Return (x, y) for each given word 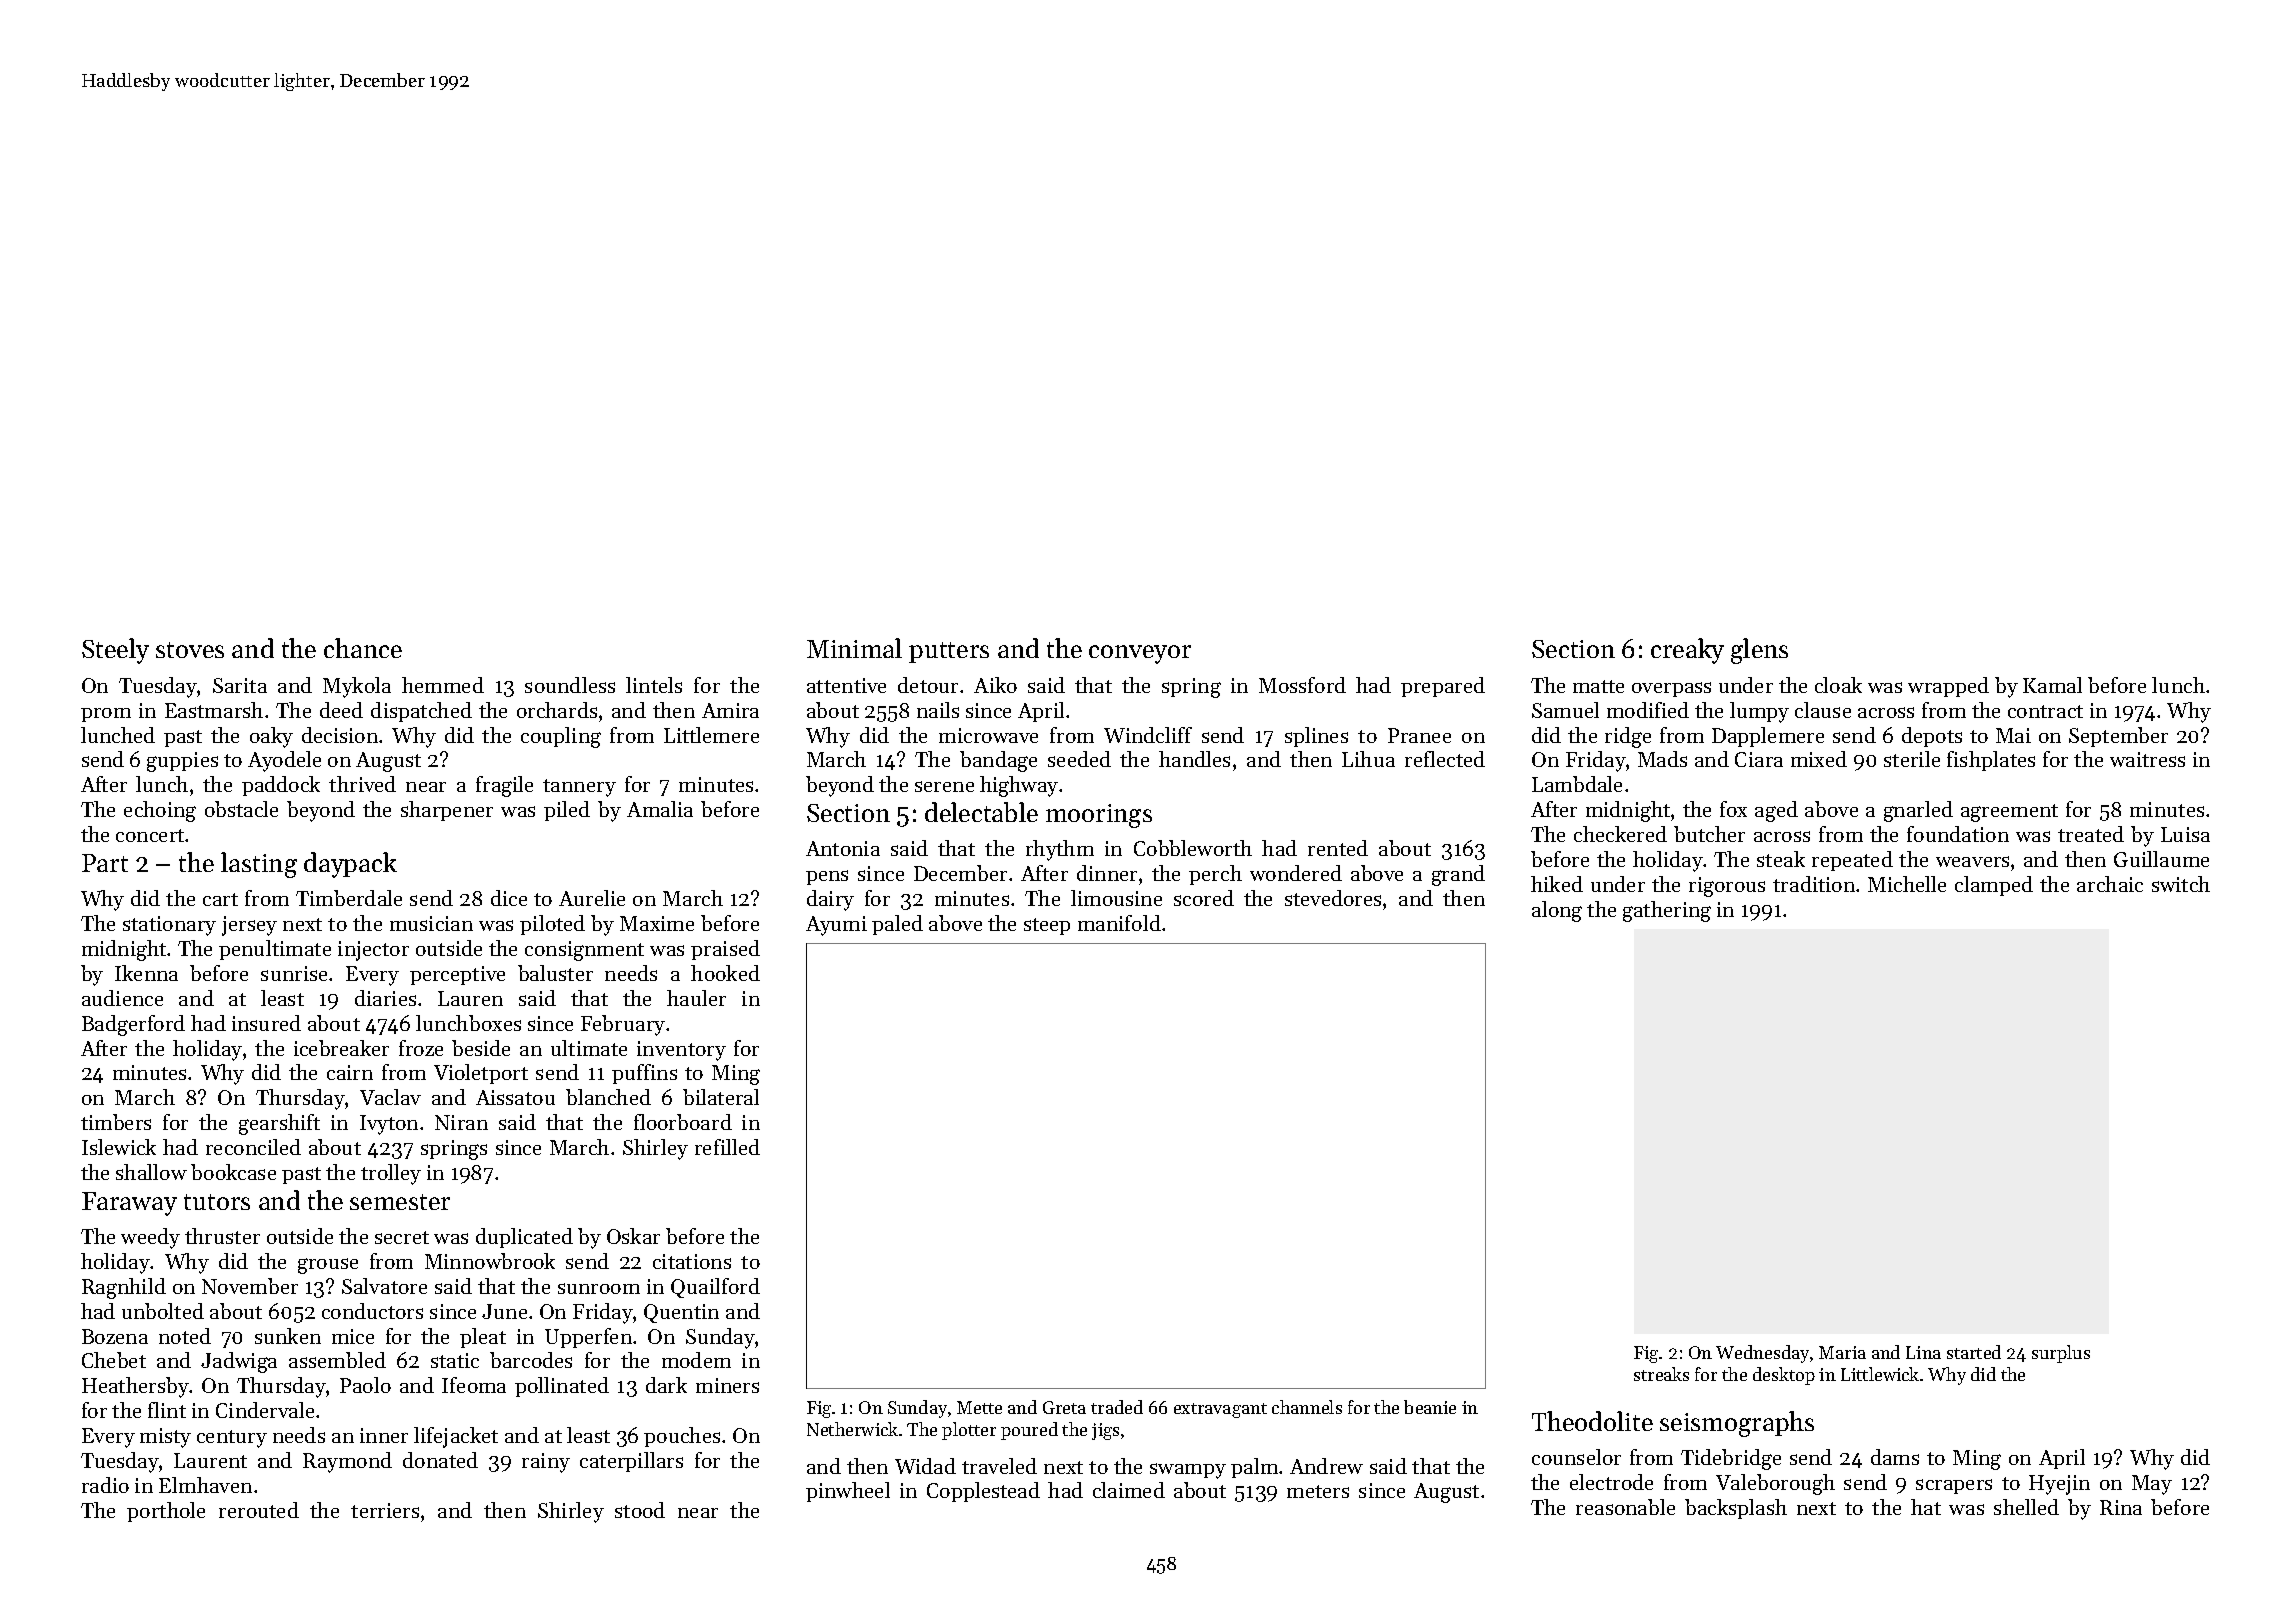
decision (340, 735)
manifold (1119, 923)
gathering (1667, 911)
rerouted (259, 1510)
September (2118, 737)
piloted (552, 925)
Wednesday (1762, 1354)
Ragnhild (124, 1288)
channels (1307, 1407)
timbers (116, 1122)
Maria (1842, 1352)
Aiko (995, 685)
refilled (727, 1147)
